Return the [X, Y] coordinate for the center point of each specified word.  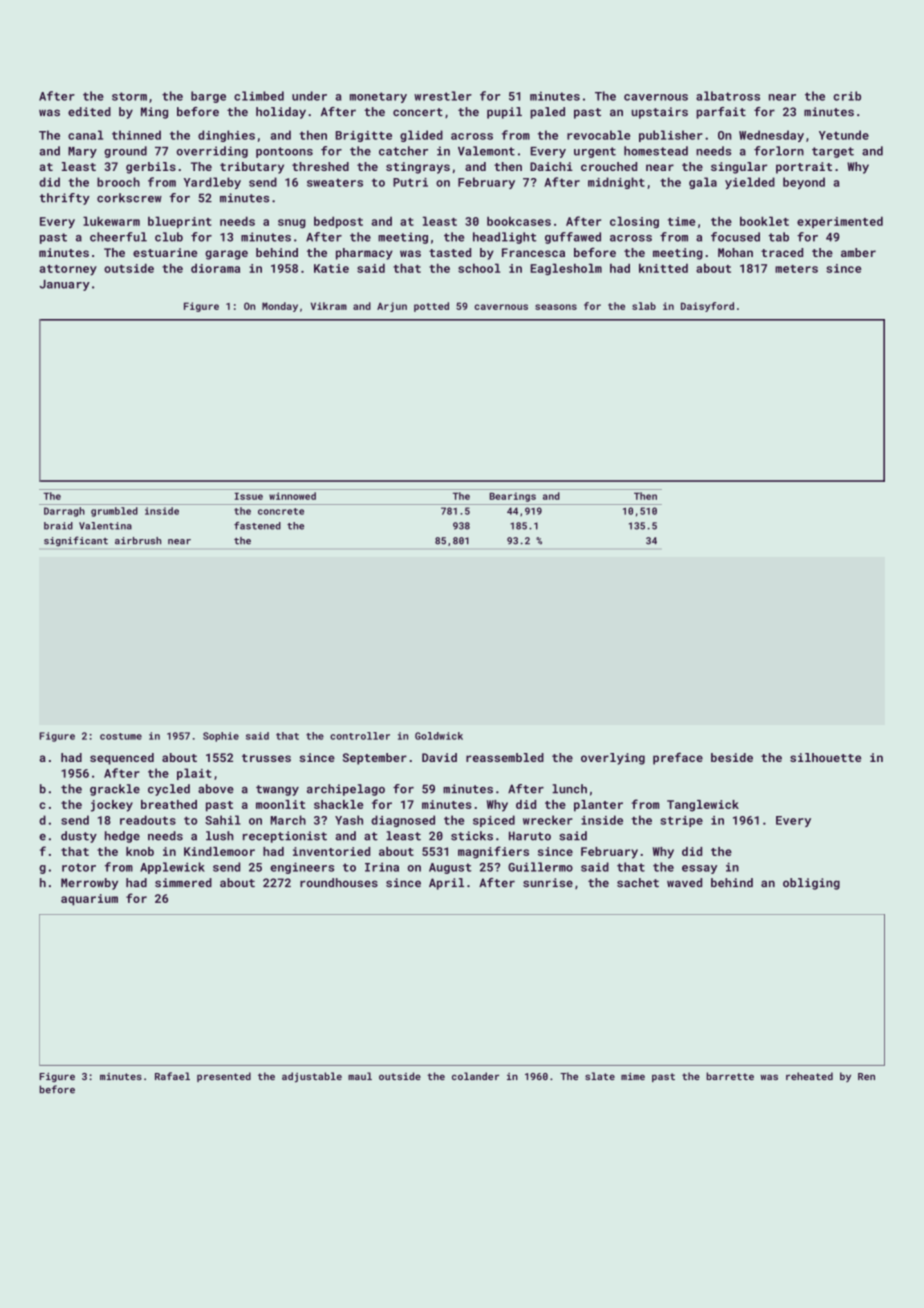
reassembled [505, 757]
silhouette [825, 757]
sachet [638, 882]
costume [121, 736]
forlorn [779, 151]
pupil [504, 113]
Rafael [172, 1076]
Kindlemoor [219, 851]
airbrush [138, 541]
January [64, 285]
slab [644, 306]
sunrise [548, 882]
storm [129, 96]
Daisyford [707, 307]
